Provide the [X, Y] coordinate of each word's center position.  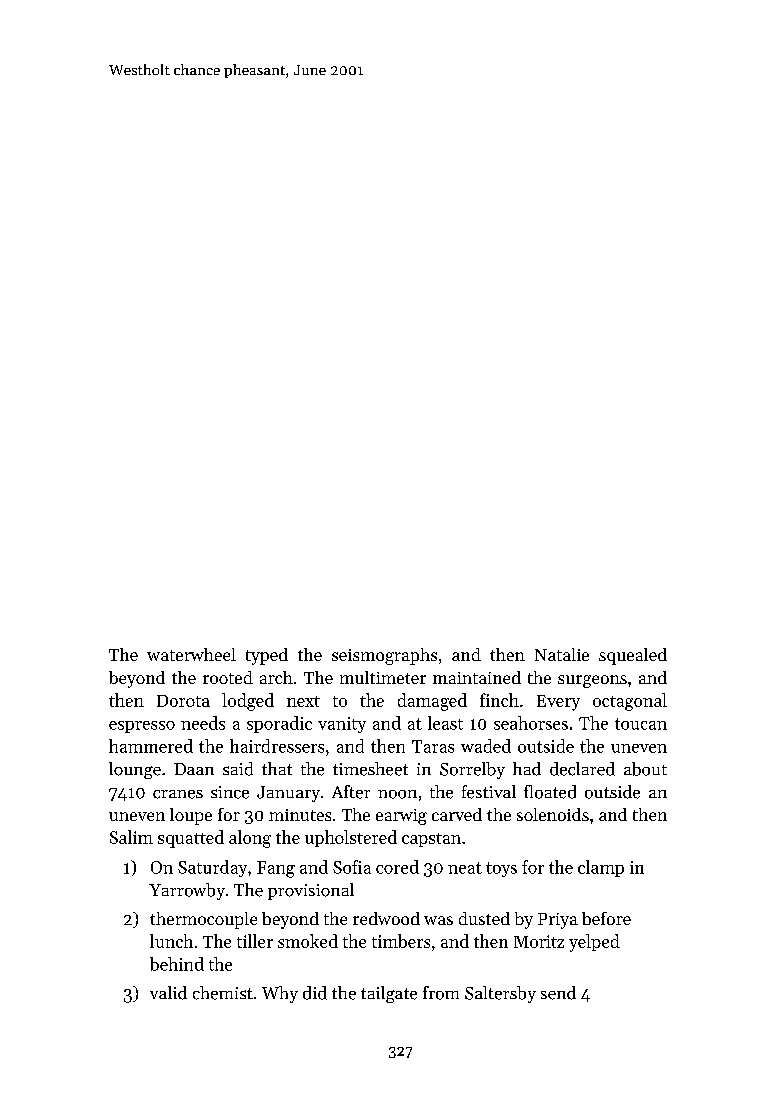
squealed [633, 656]
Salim [131, 837]
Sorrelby [472, 770]
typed [267, 656]
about [645, 769]
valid [168, 993]
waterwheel [191, 654]
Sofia [352, 867]
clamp [601, 868]
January [288, 794]
